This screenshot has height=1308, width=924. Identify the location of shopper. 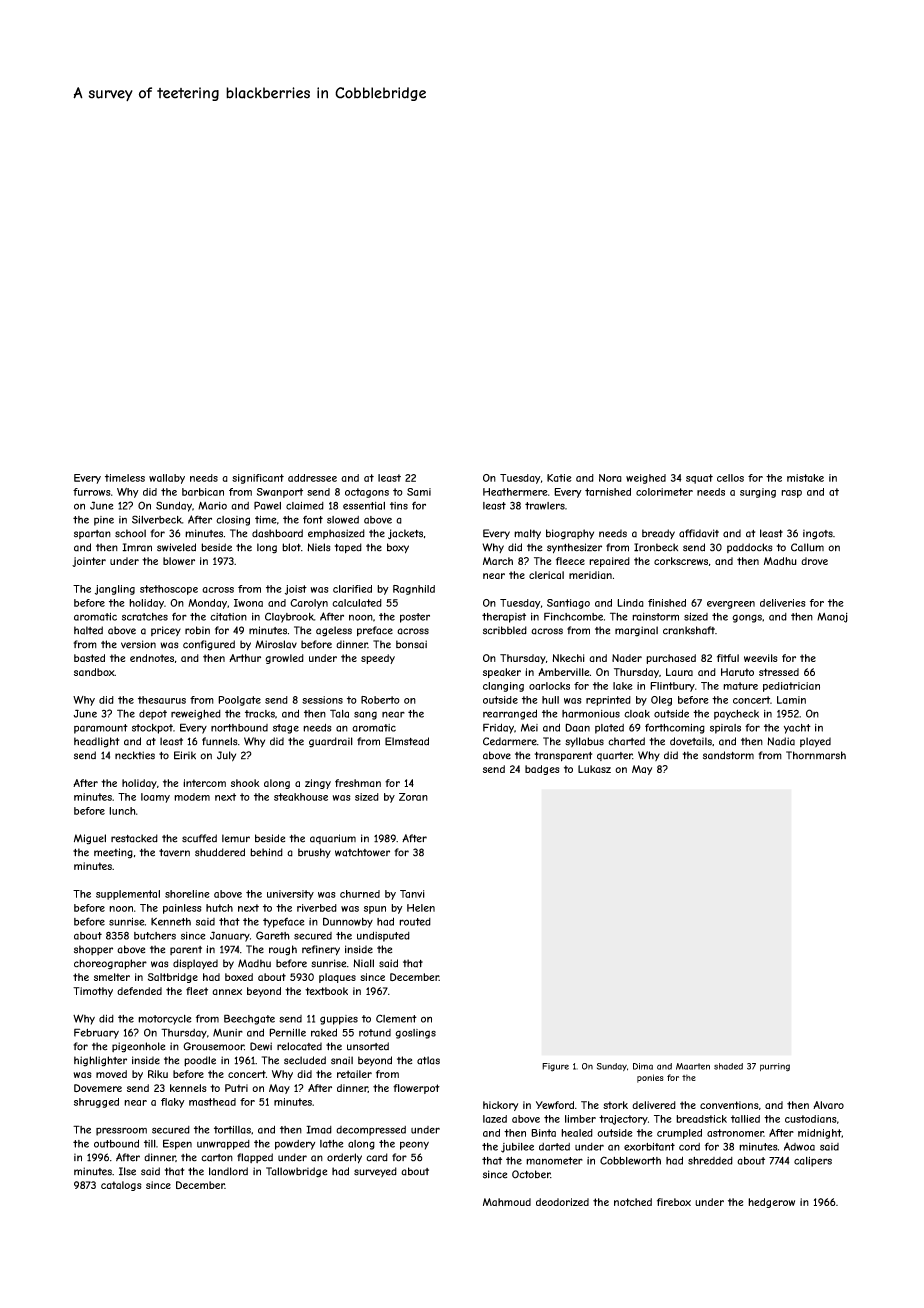
(93, 950).
